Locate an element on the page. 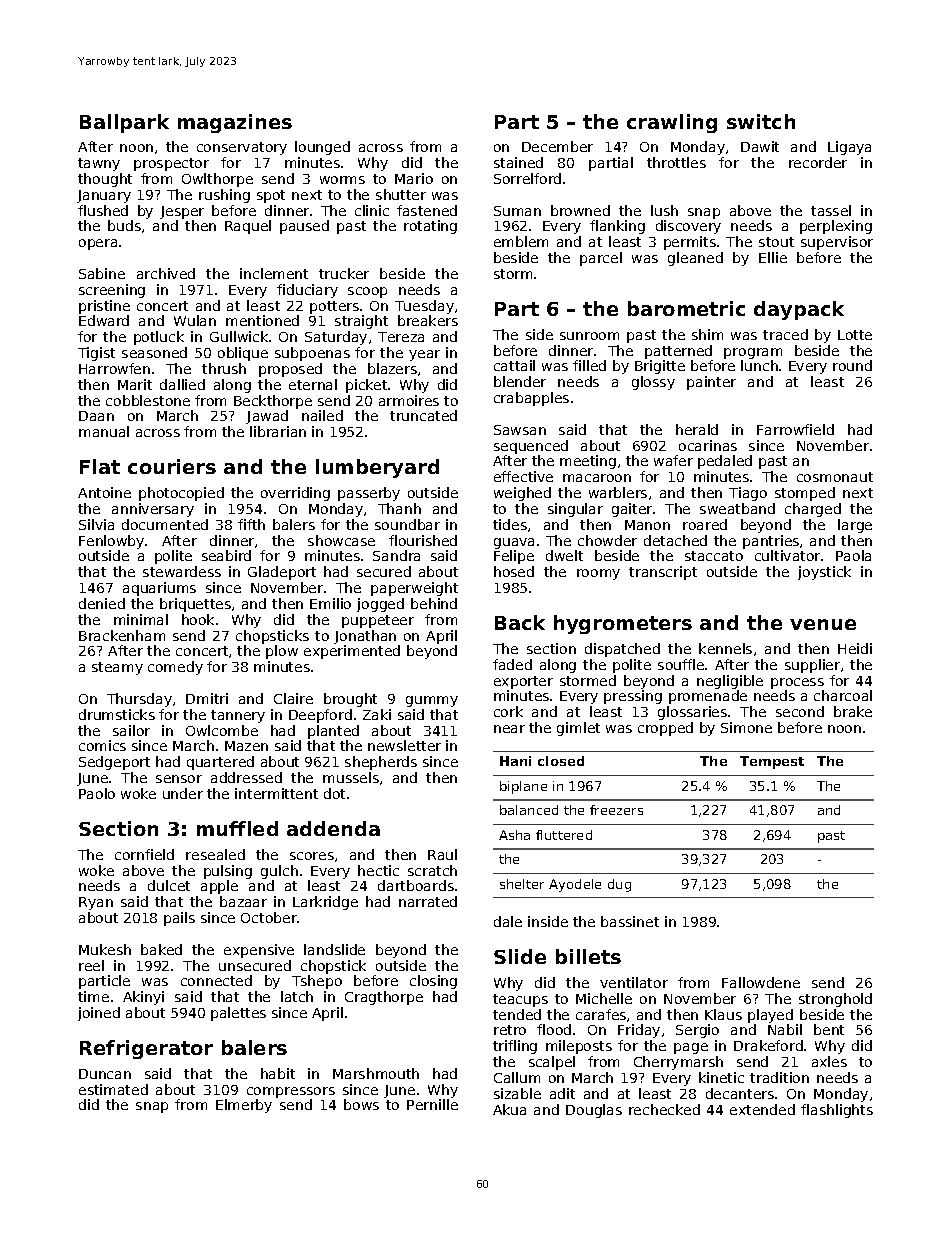  Akua is located at coordinates (509, 1109).
